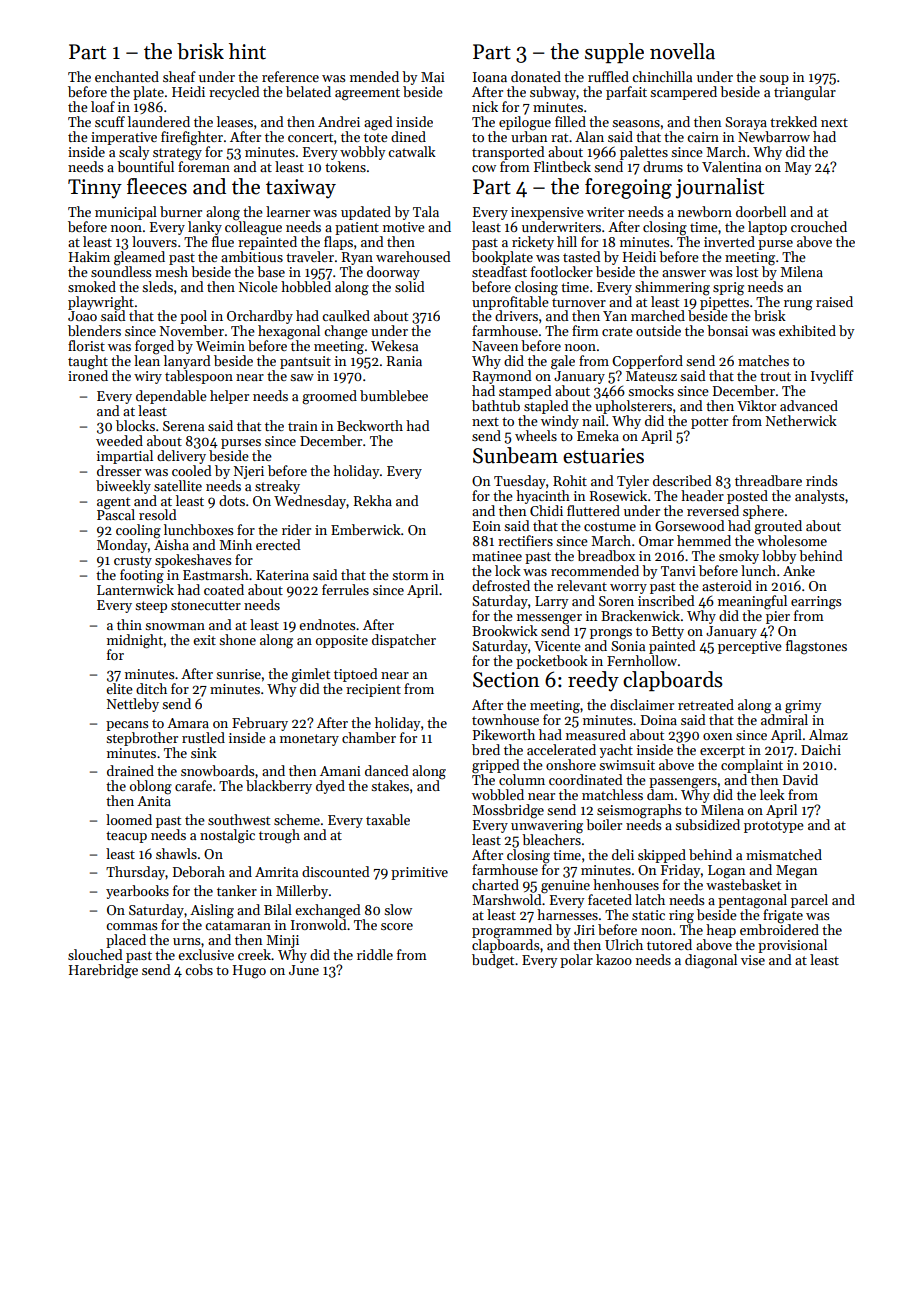 The image size is (924, 1308). What do you see at coordinates (247, 51) in the image?
I see `hint` at bounding box center [247, 51].
